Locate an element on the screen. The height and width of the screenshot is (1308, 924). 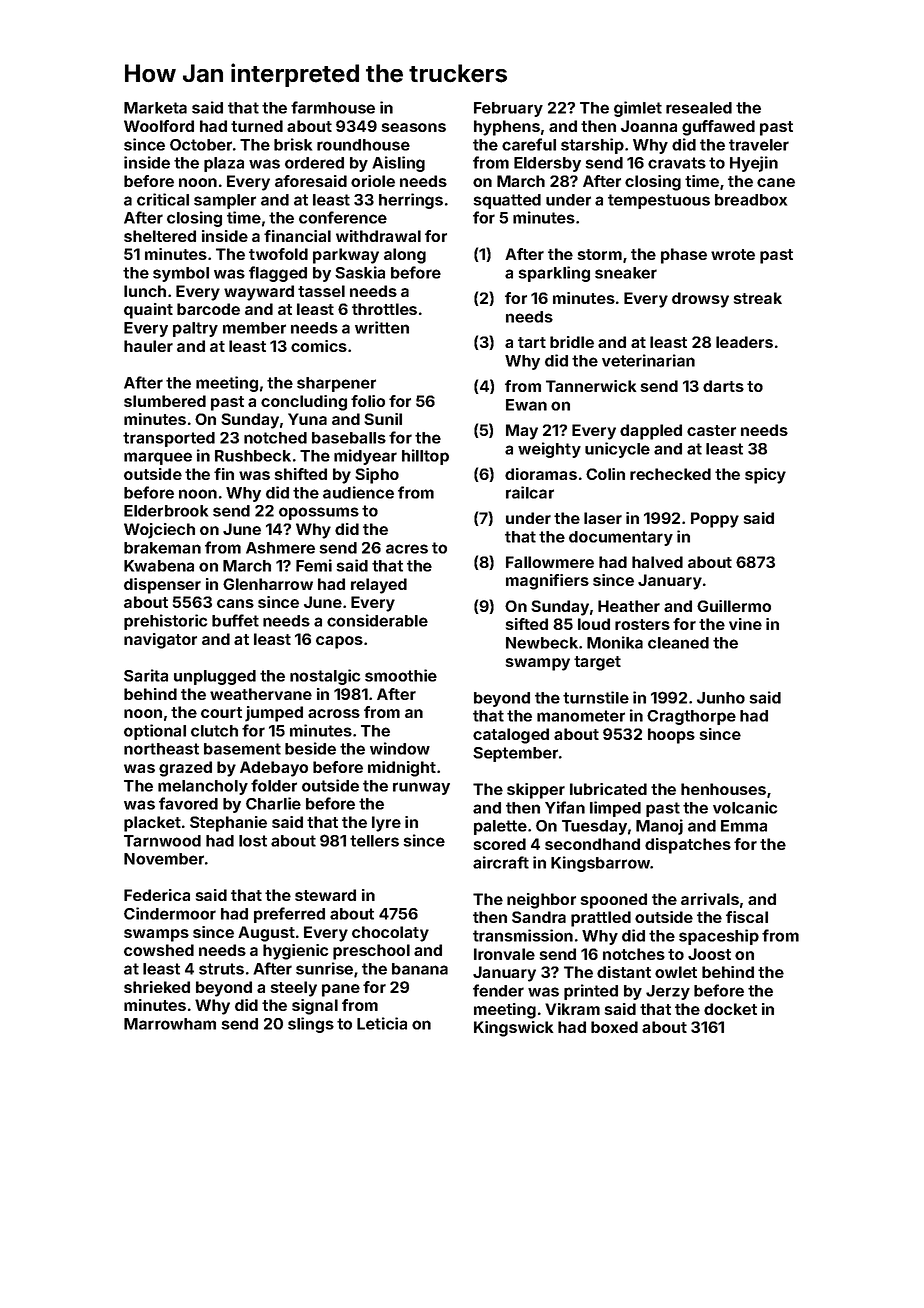
February is located at coordinates (508, 109).
